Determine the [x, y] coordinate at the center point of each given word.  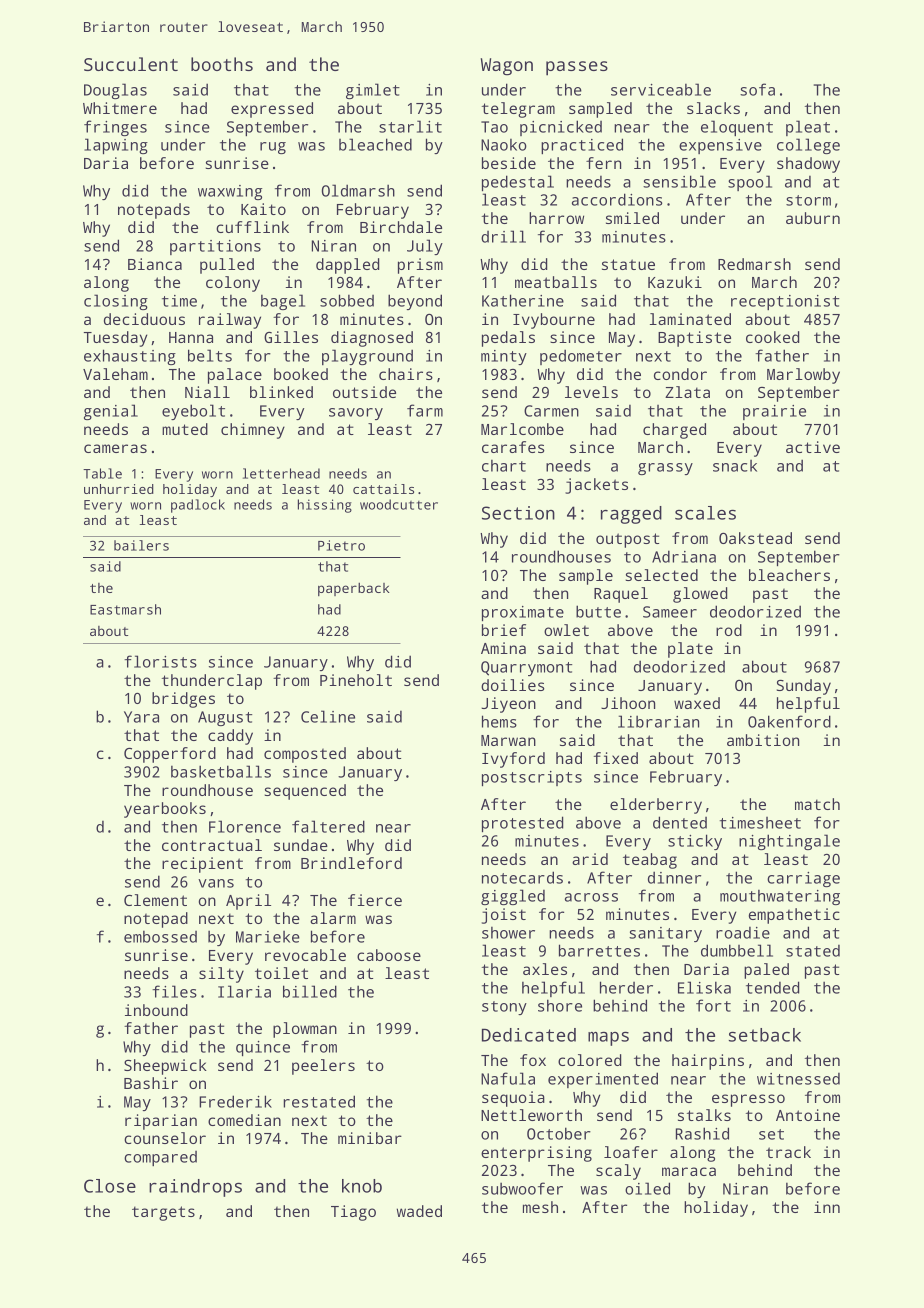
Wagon [507, 67]
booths [222, 64]
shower [508, 933]
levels [591, 392]
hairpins [708, 1062]
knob [362, 1186]
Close [110, 1186]
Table [102, 473]
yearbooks [165, 810]
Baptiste [694, 339]
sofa [757, 89]
